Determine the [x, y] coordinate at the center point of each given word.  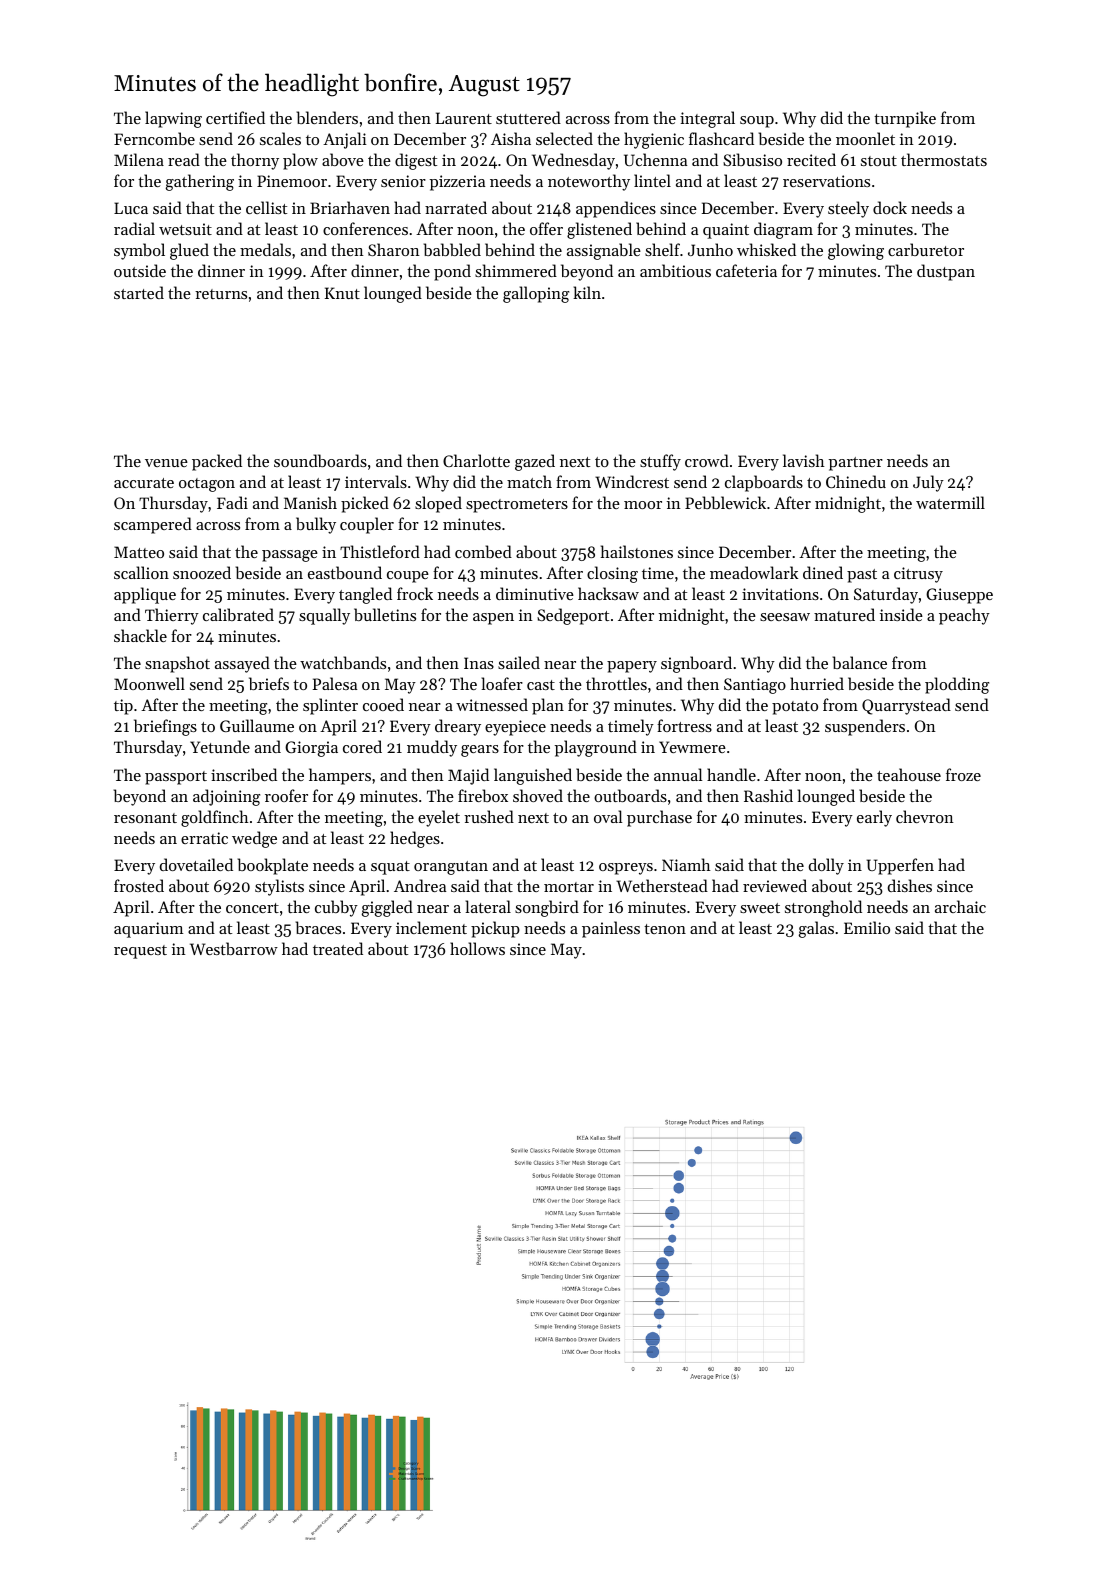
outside [140, 270]
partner [856, 464]
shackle [140, 635]
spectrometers [517, 506]
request [140, 952]
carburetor [926, 249]
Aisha [511, 138]
